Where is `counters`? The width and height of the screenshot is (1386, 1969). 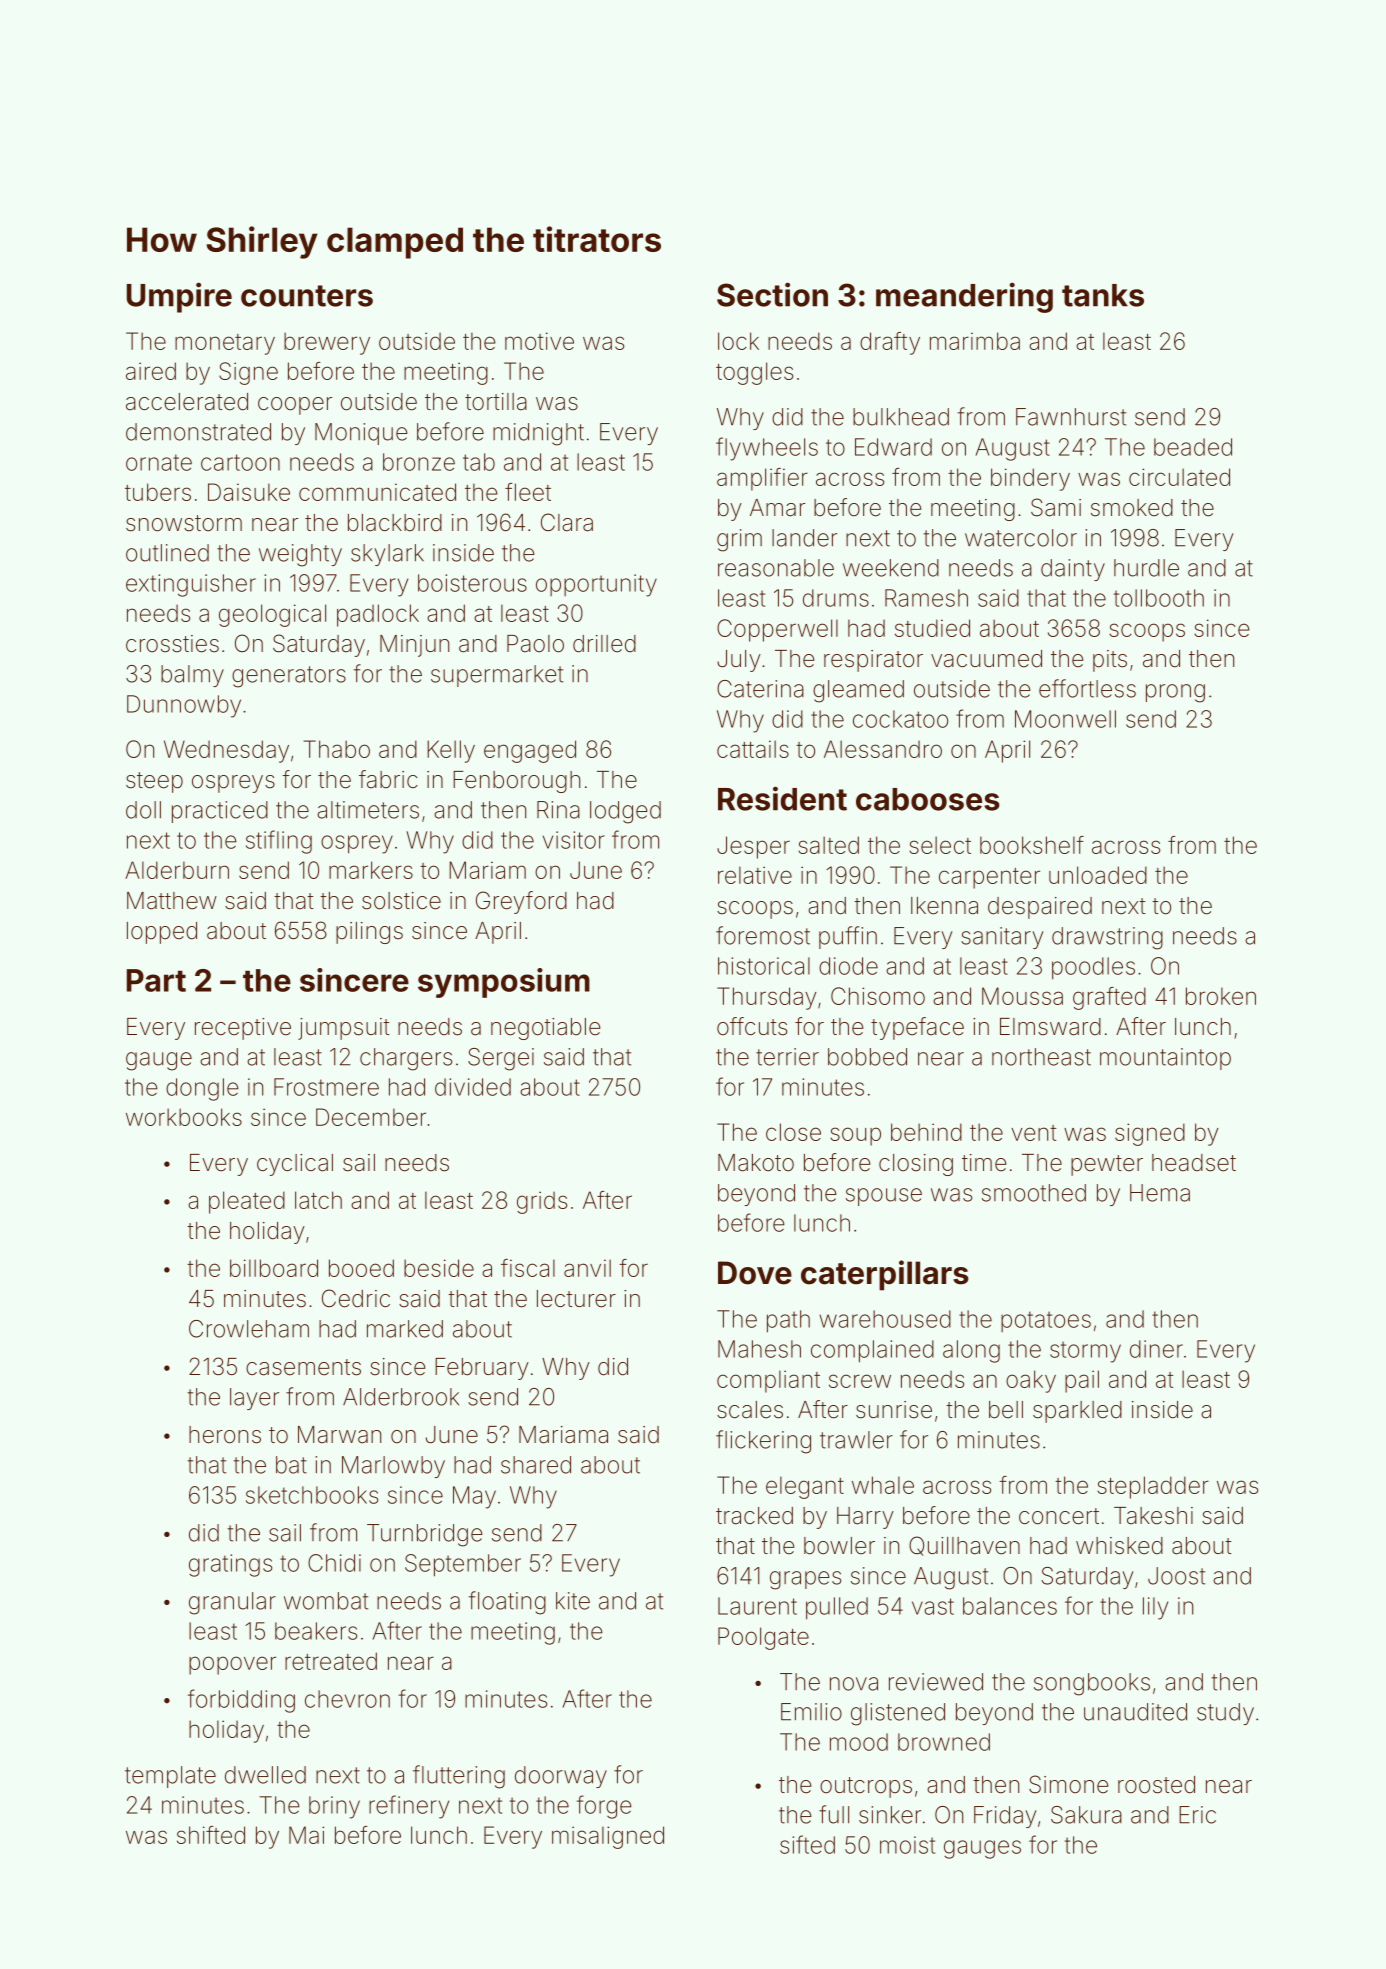
counters is located at coordinates (307, 296).
